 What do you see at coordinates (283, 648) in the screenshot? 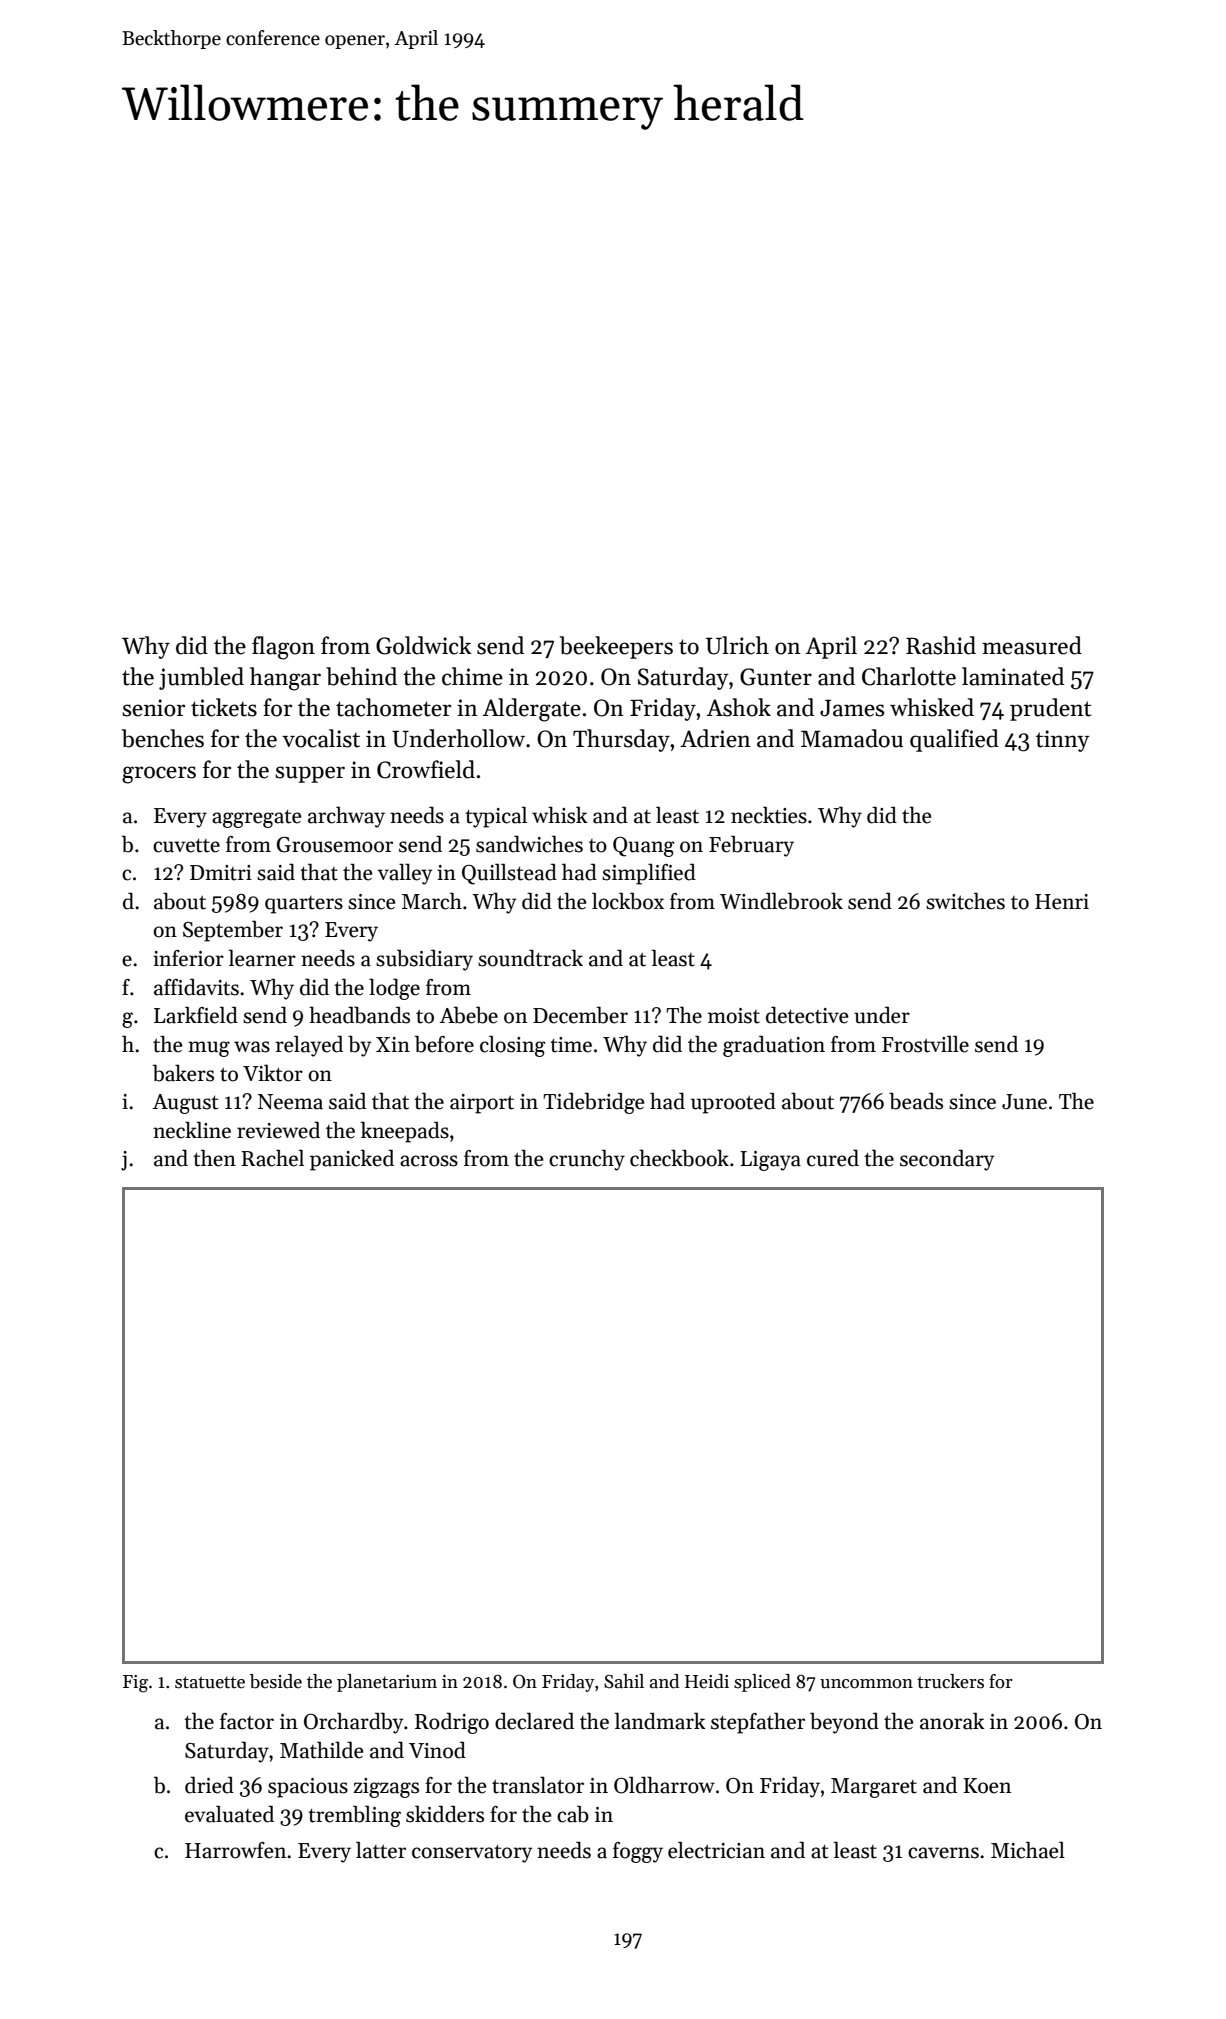
I see `flagon` at bounding box center [283, 648].
